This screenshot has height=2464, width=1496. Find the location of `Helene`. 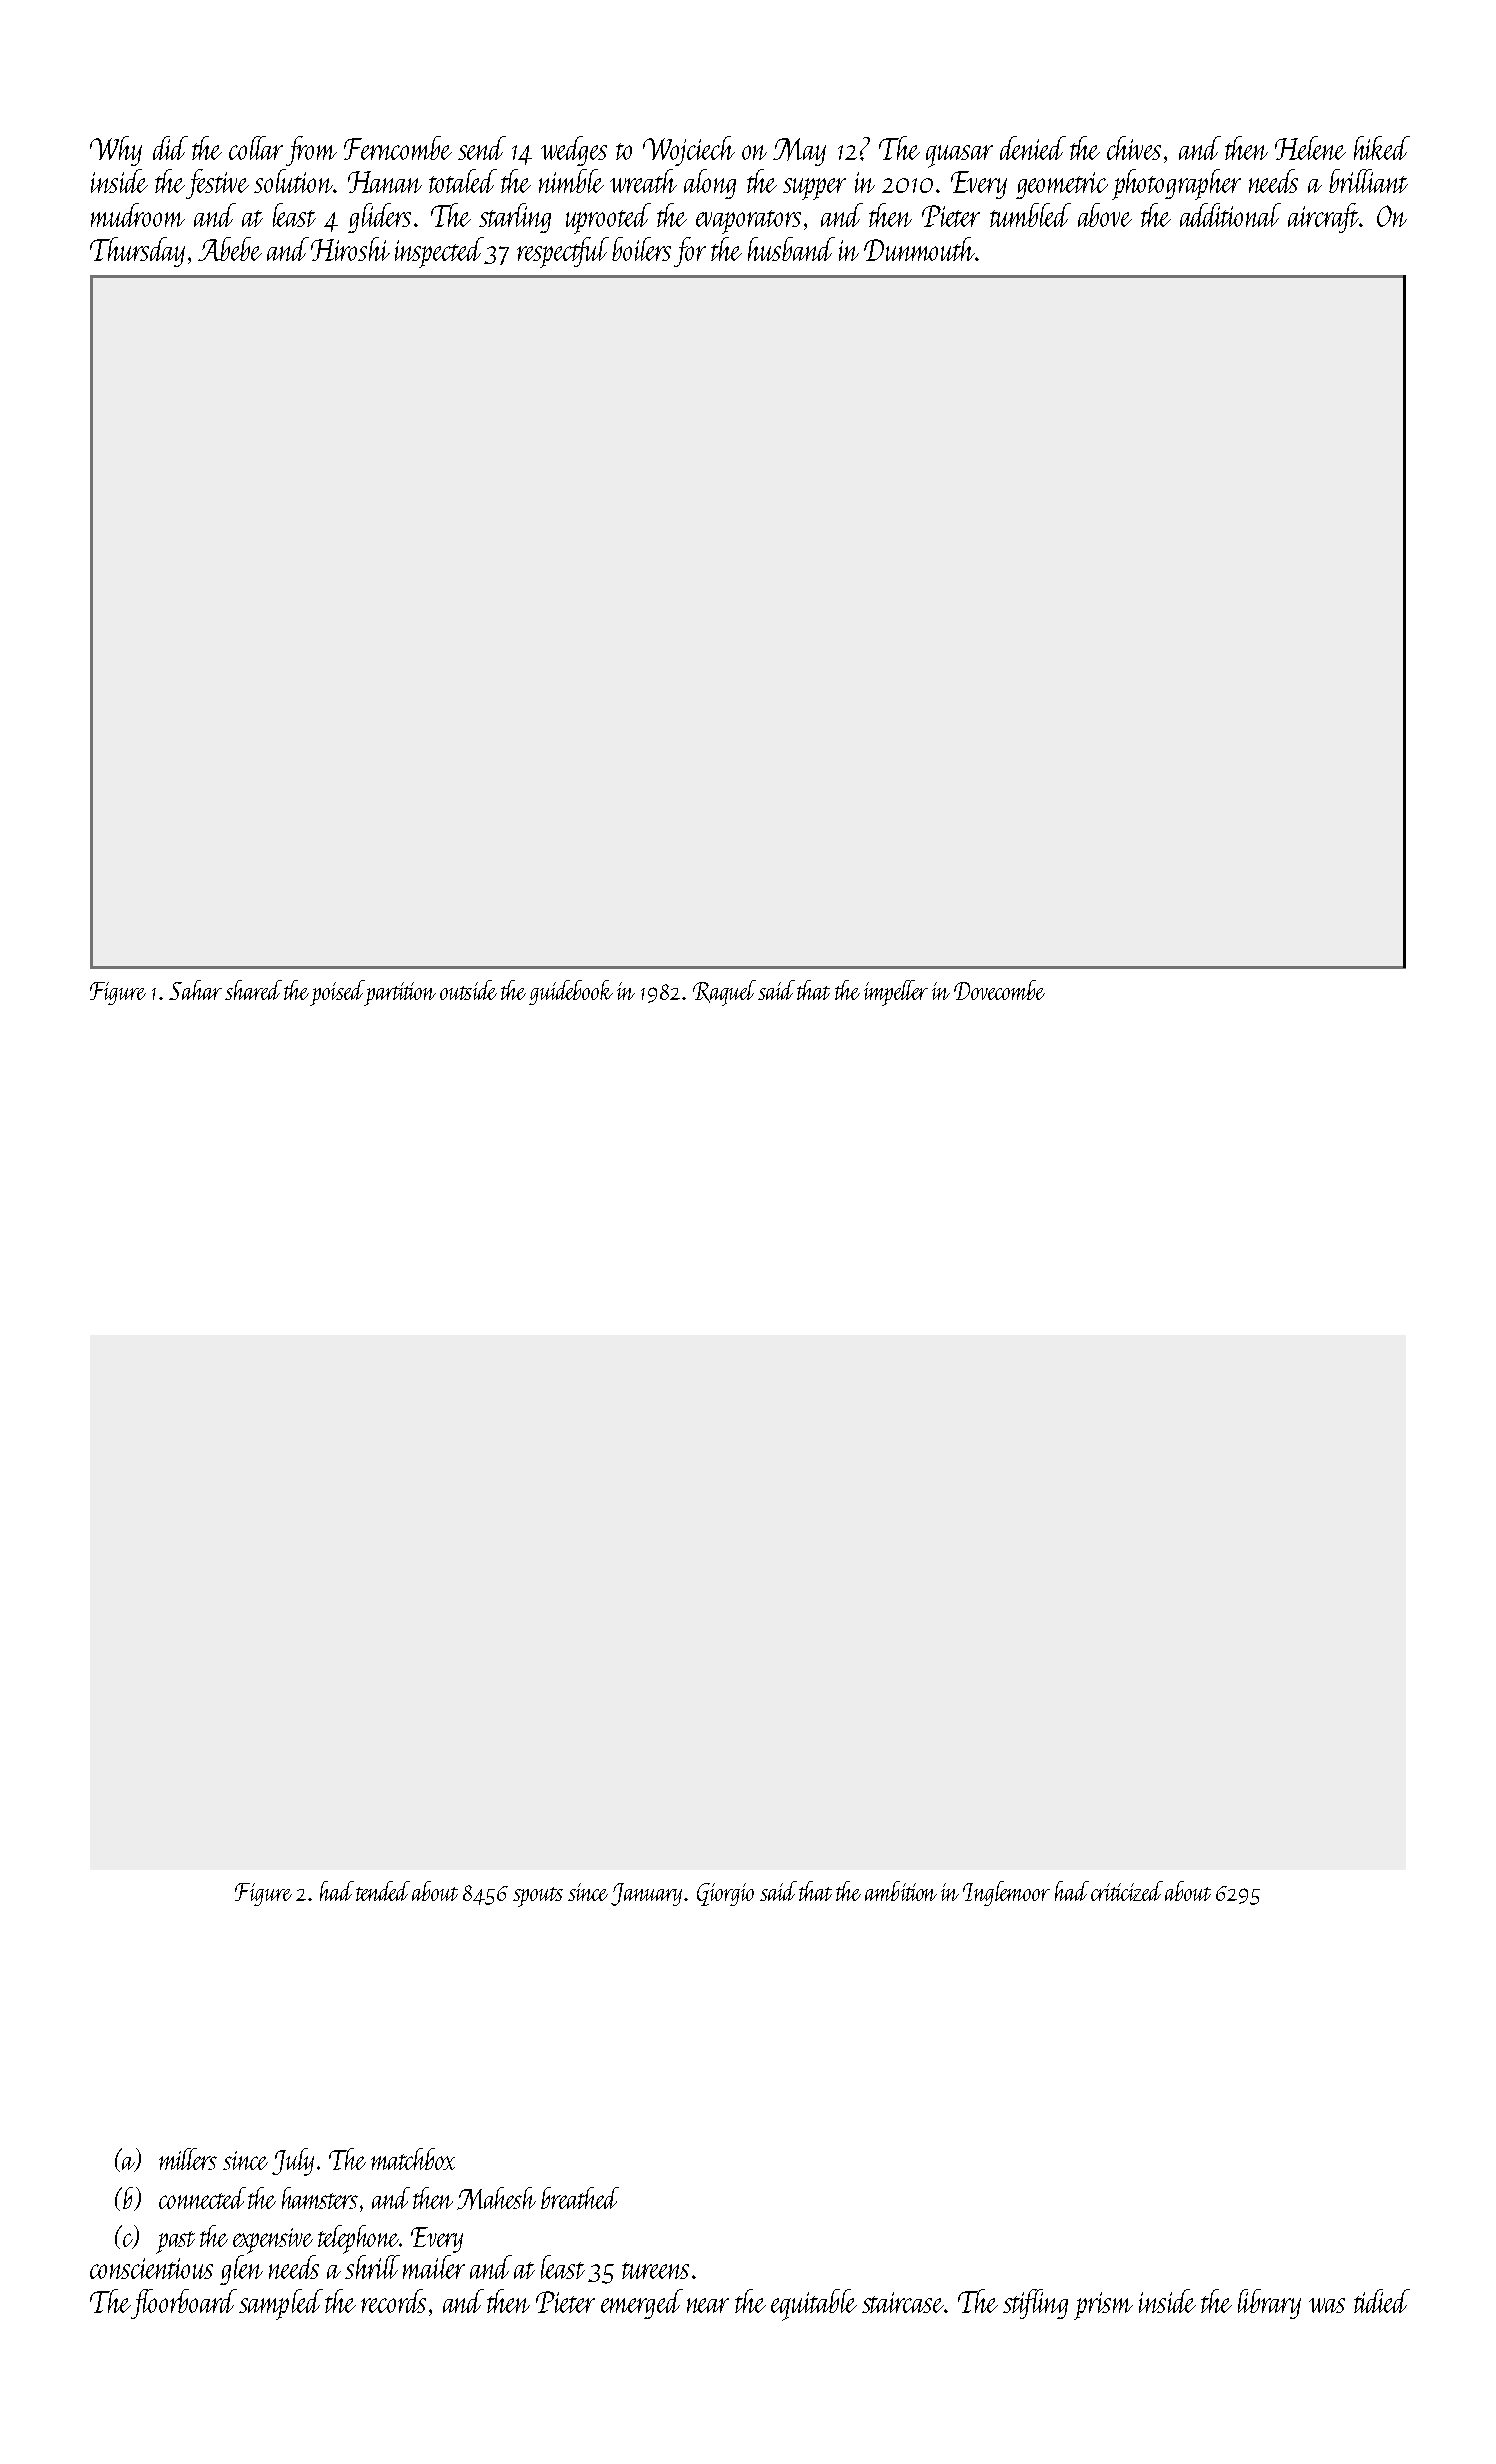

Helene is located at coordinates (1310, 148).
